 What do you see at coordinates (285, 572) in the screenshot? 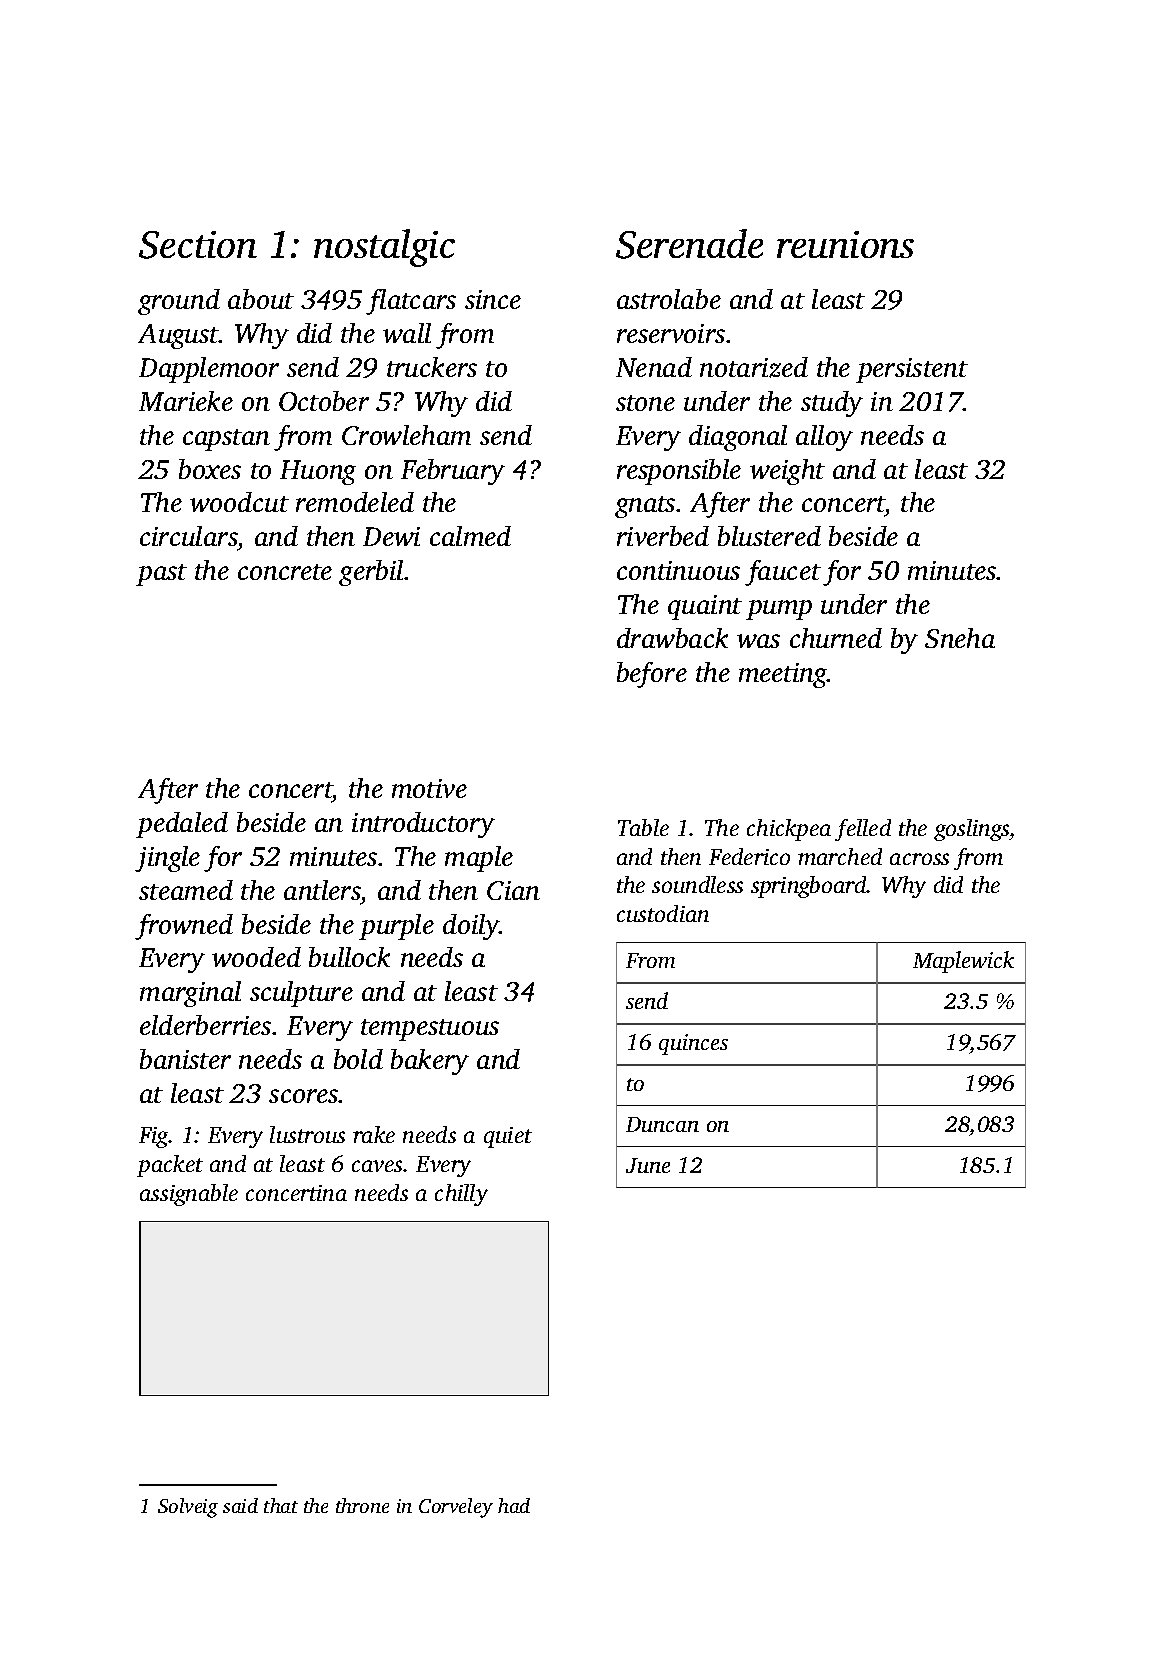
I see `concrete` at bounding box center [285, 572].
